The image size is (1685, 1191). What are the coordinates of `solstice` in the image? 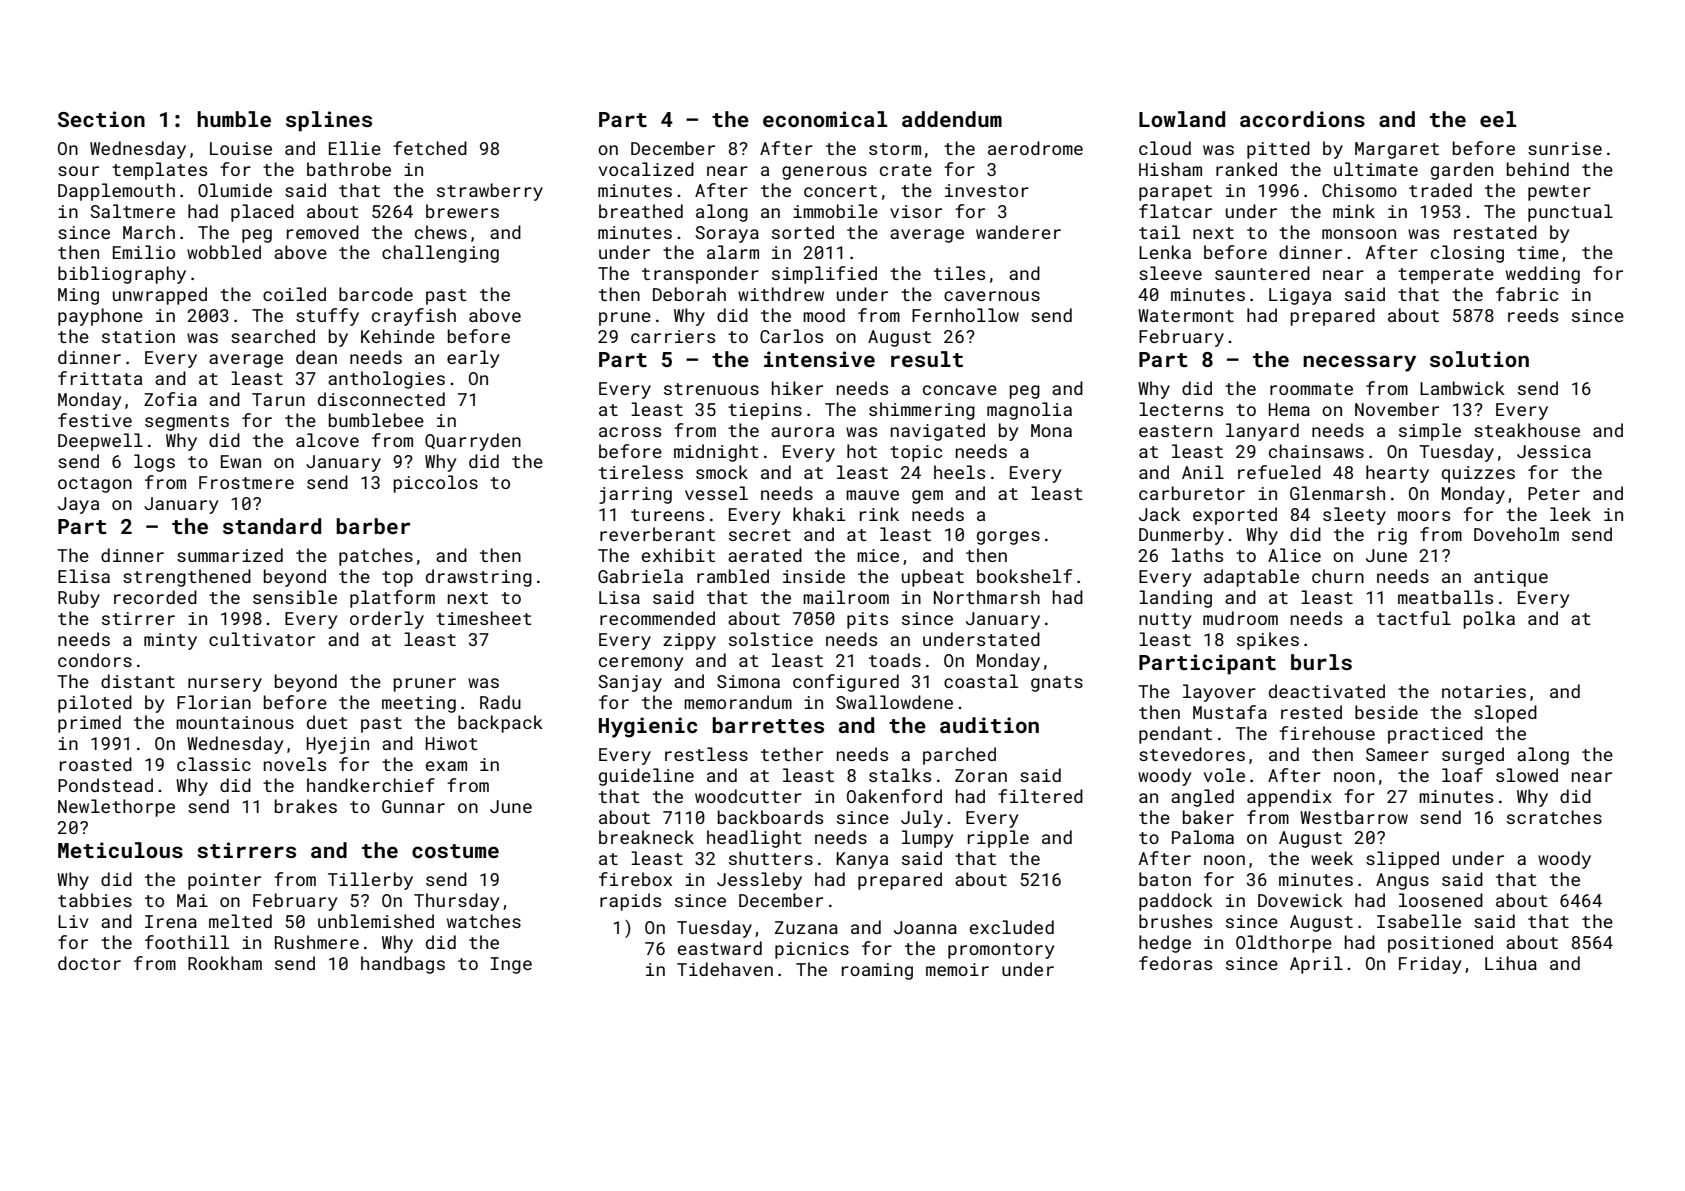 It's located at (771, 639).
